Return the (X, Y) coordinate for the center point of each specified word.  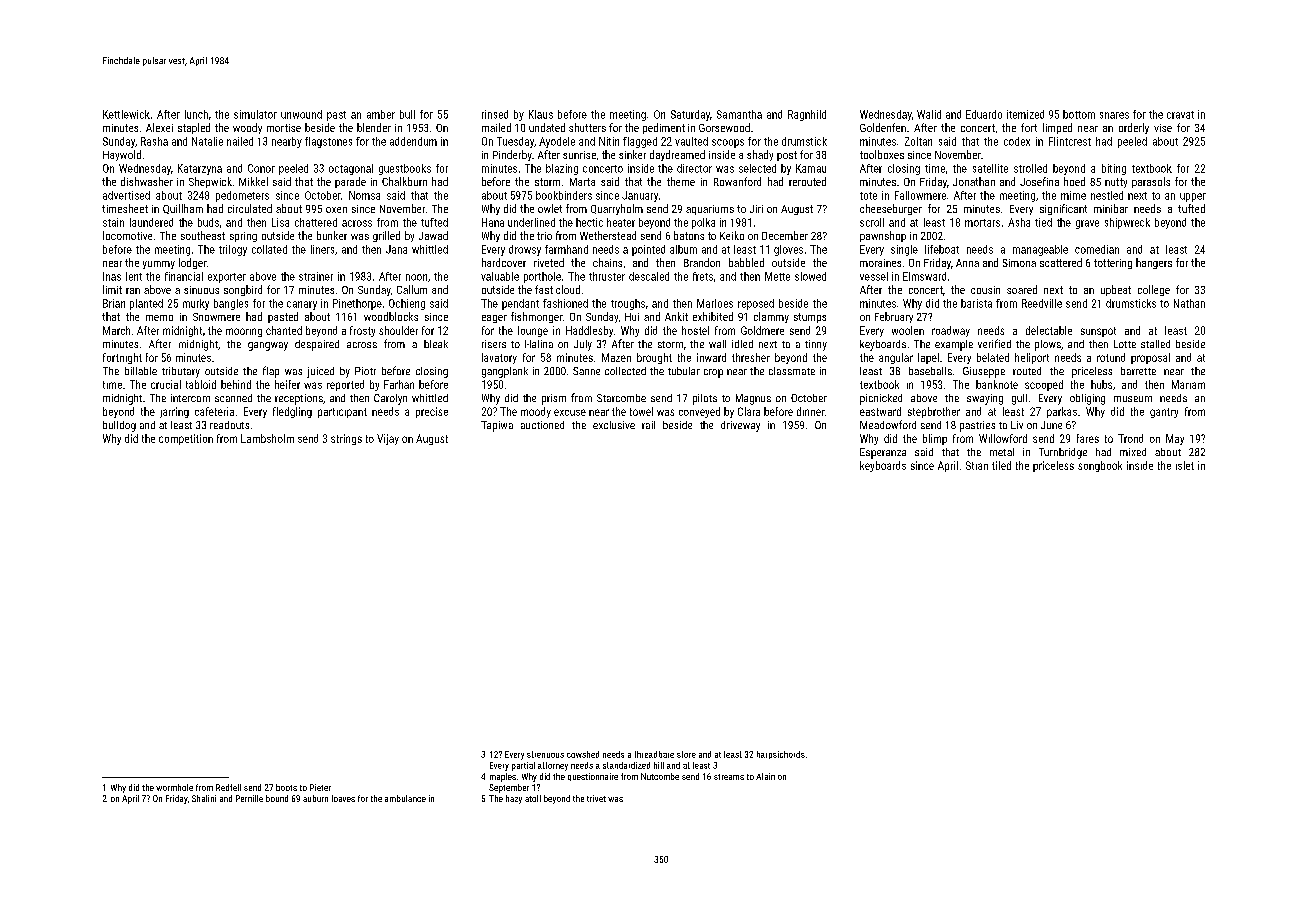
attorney (553, 766)
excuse (570, 412)
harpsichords (781, 755)
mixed (1133, 452)
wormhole (174, 787)
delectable (1049, 330)
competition (186, 439)
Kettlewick (126, 114)
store (686, 754)
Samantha (739, 114)
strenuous (545, 754)
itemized (1025, 114)
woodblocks (391, 316)
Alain (765, 776)
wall (717, 344)
